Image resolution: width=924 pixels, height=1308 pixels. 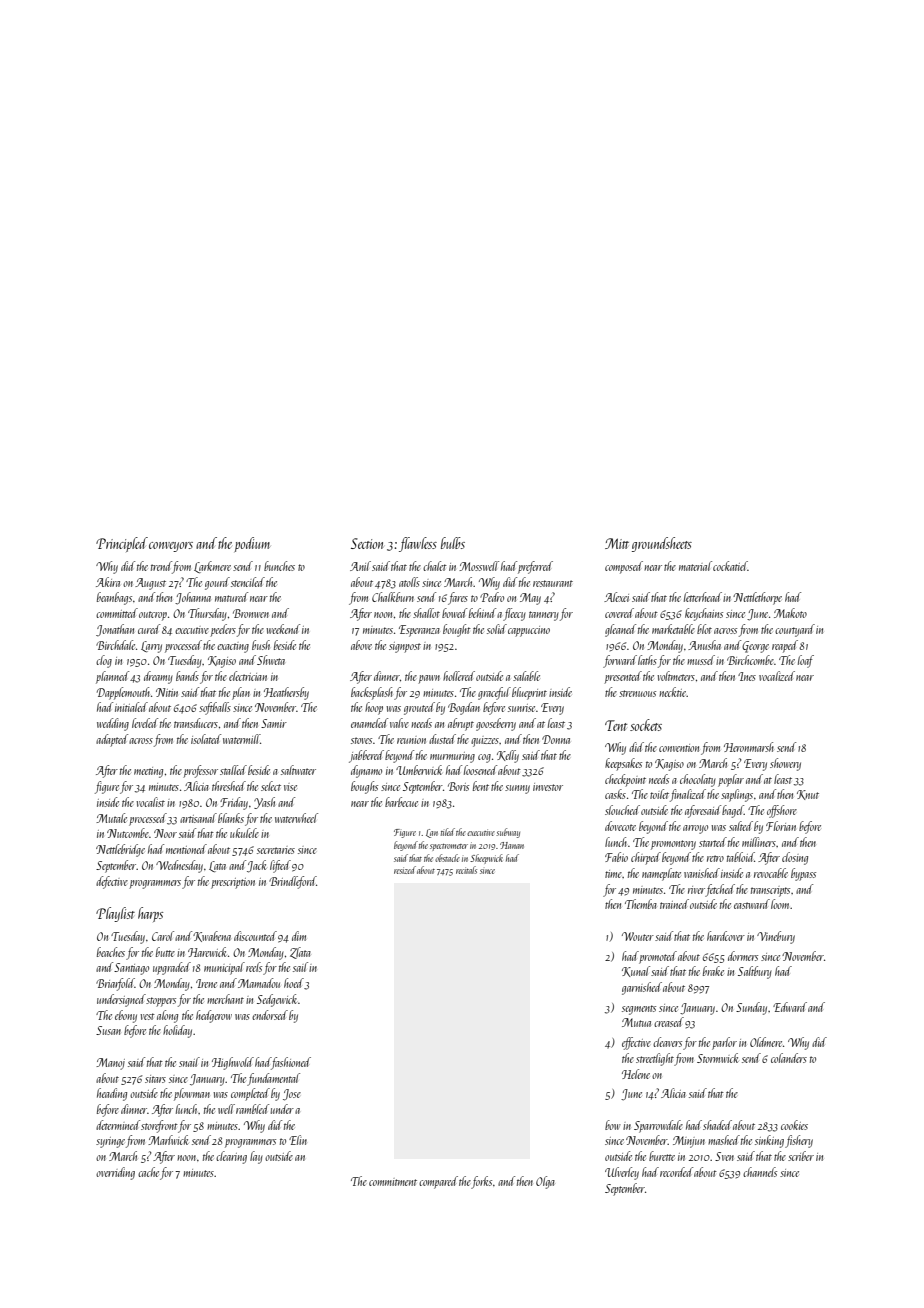 What do you see at coordinates (115, 914) in the document?
I see `Playlist` at bounding box center [115, 914].
